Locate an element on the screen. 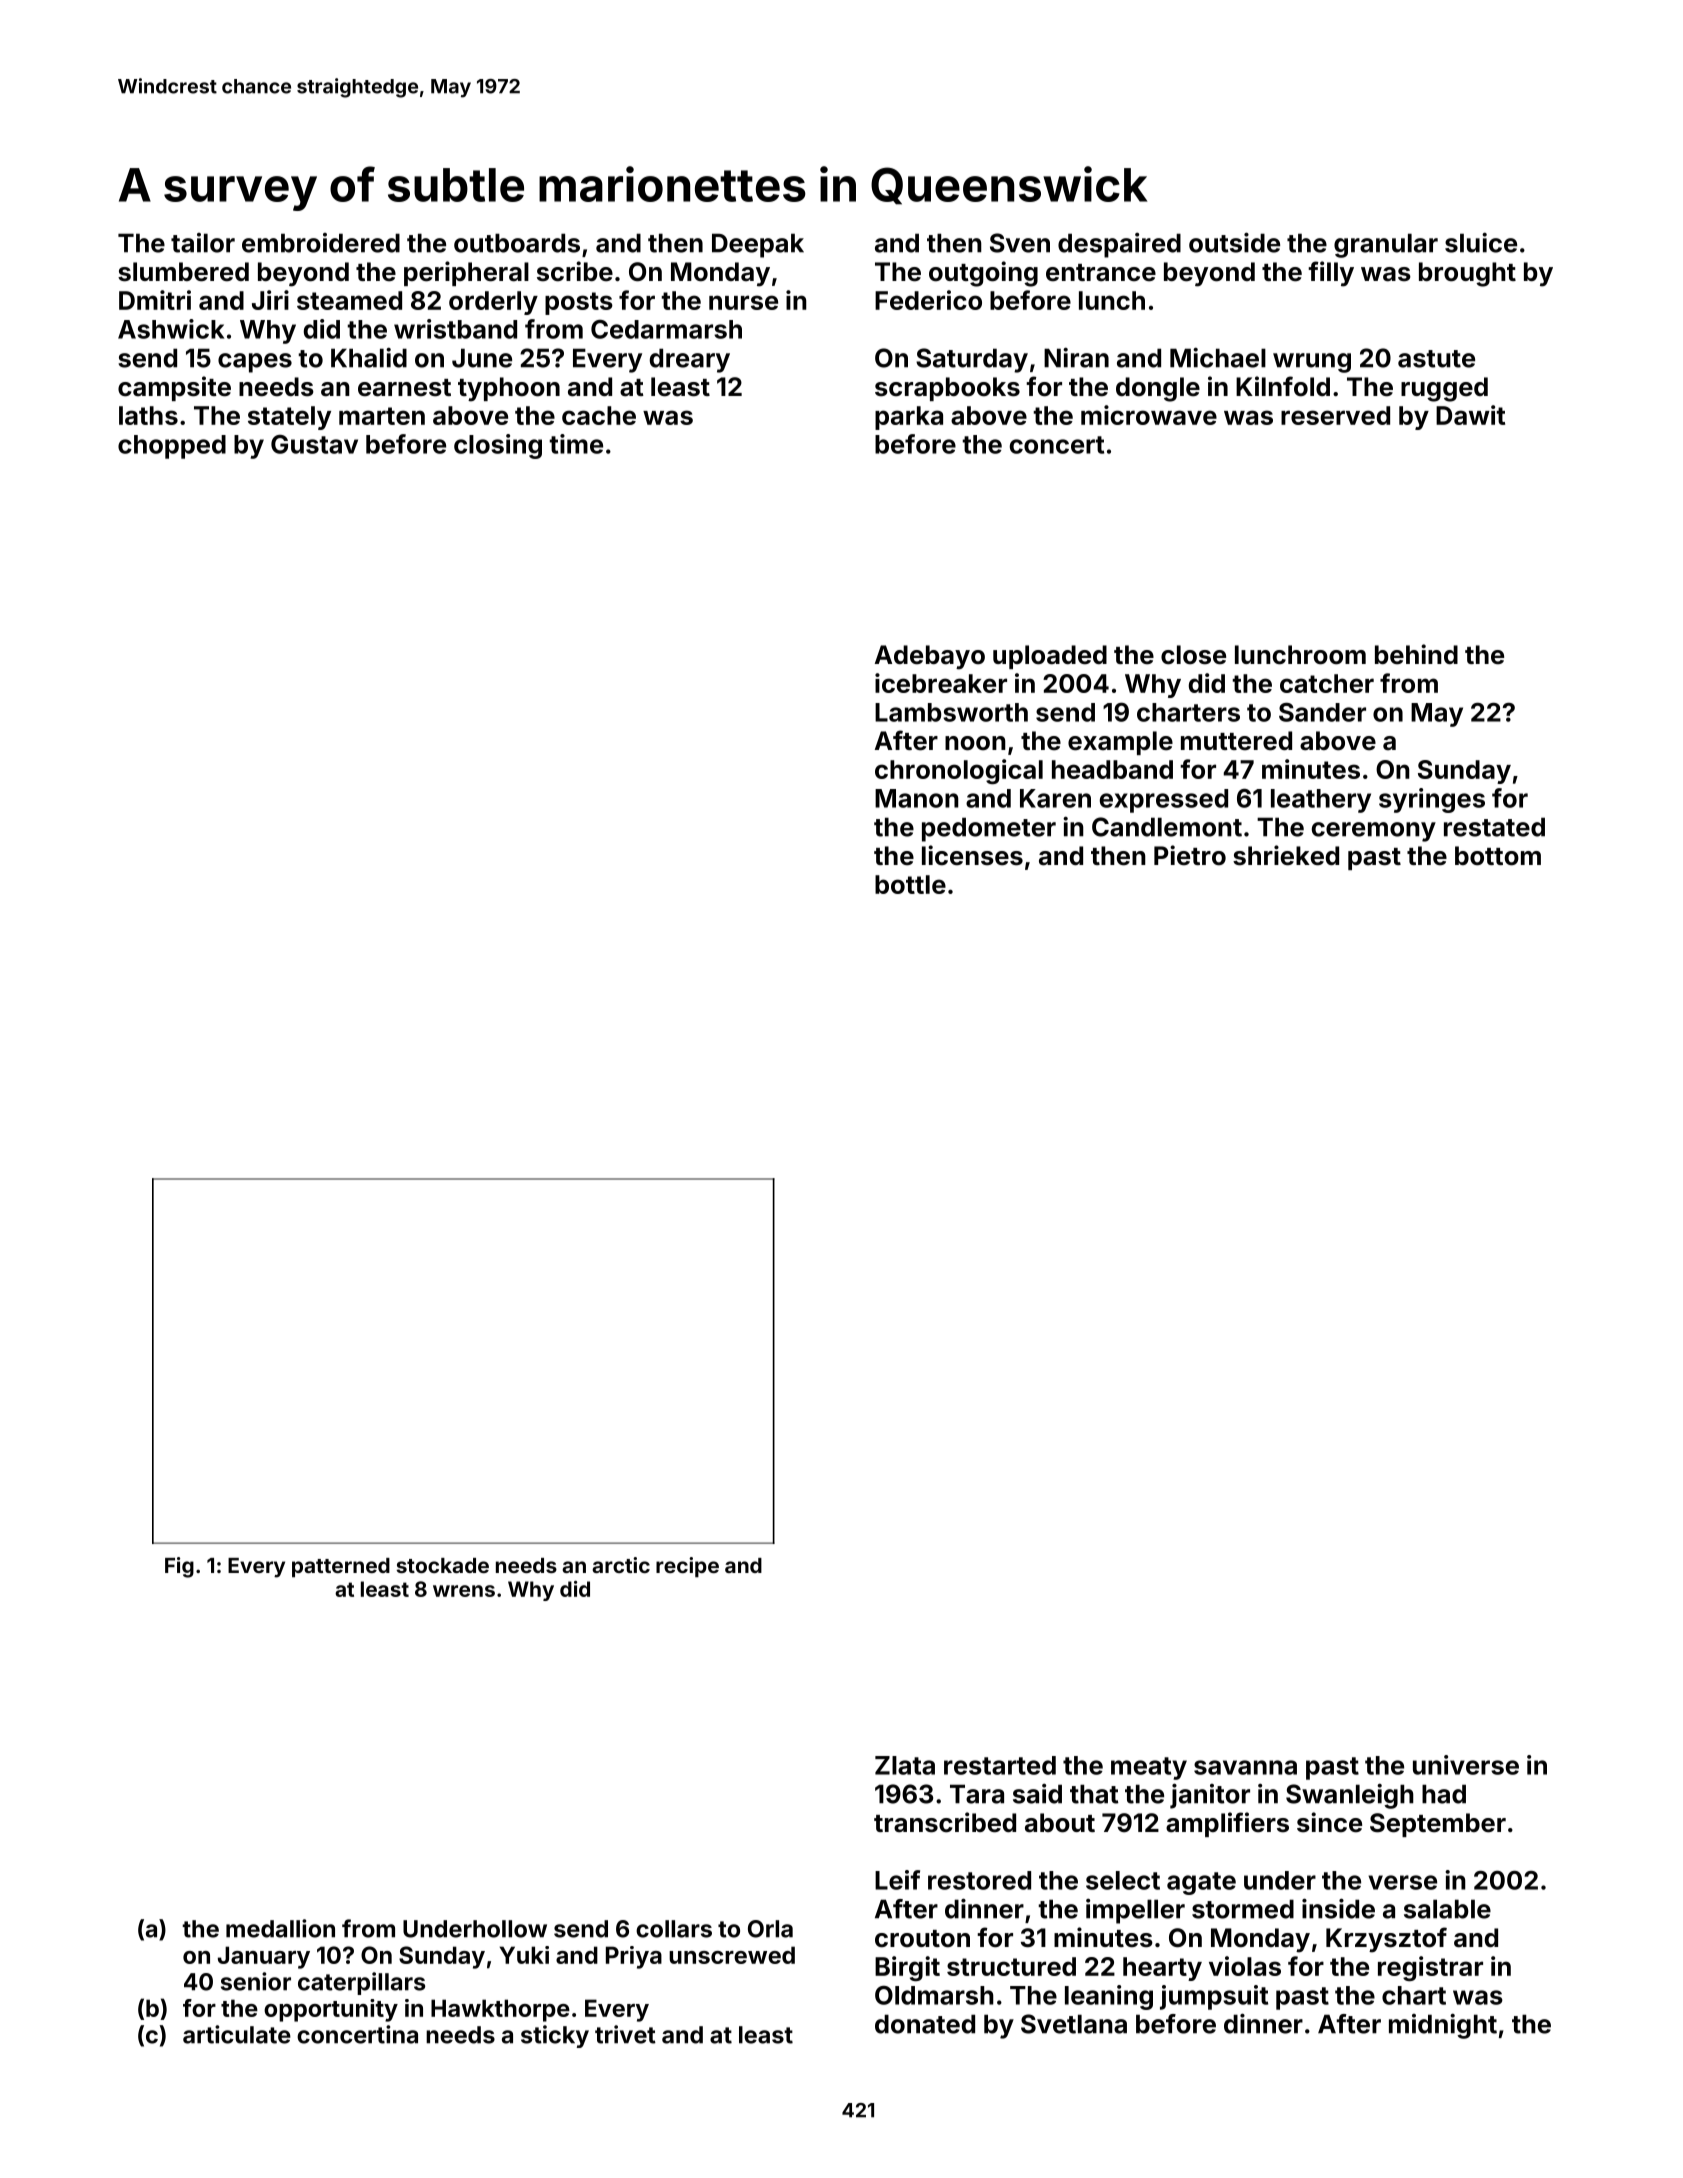 The image size is (1683, 2178). chopped is located at coordinates (172, 447).
